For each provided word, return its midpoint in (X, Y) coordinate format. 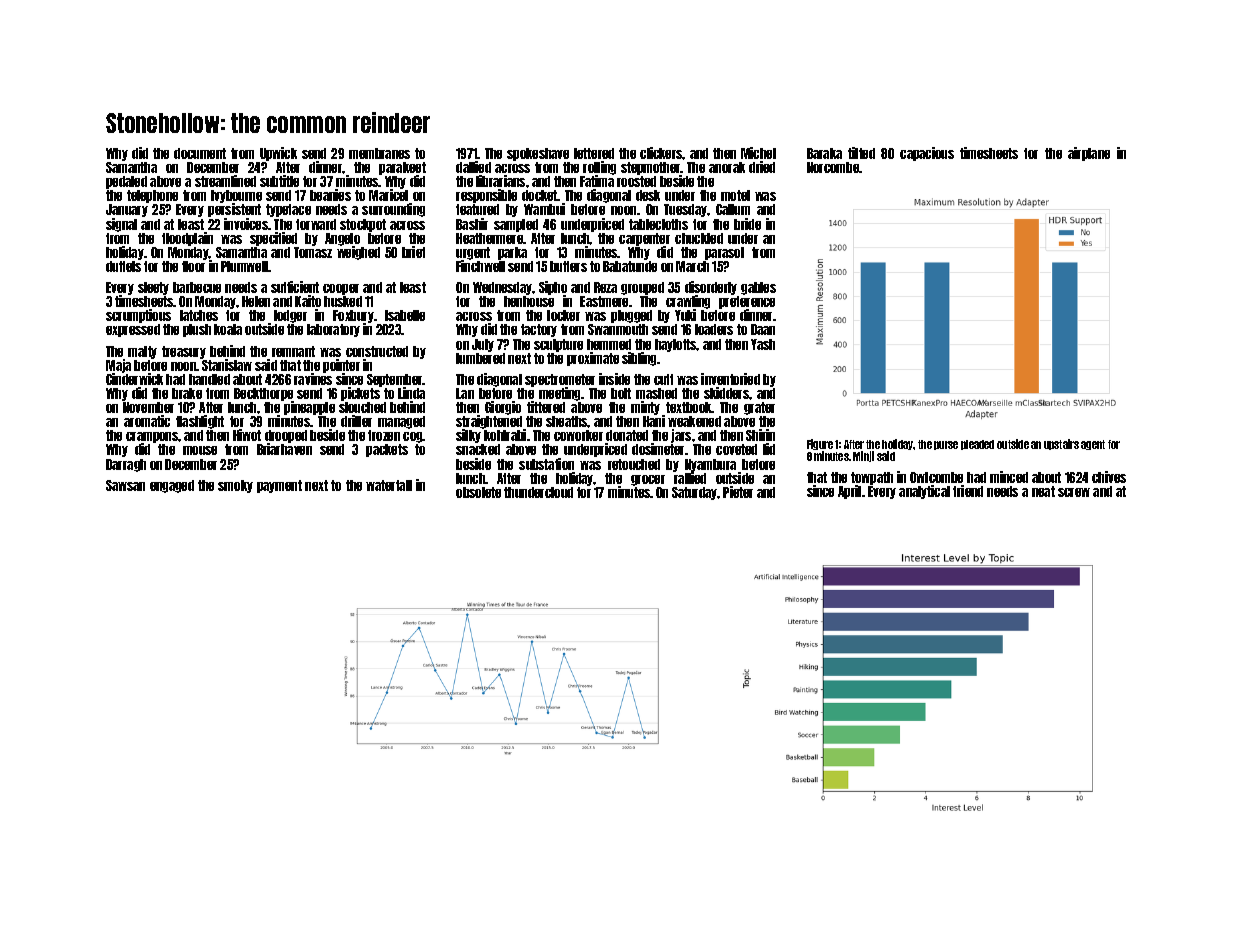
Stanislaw (227, 365)
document (200, 153)
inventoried (730, 379)
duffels (123, 266)
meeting (559, 394)
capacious (927, 154)
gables (758, 288)
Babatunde (630, 266)
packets (387, 450)
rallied (690, 478)
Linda (411, 393)
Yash (763, 344)
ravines (313, 379)
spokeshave (538, 154)
